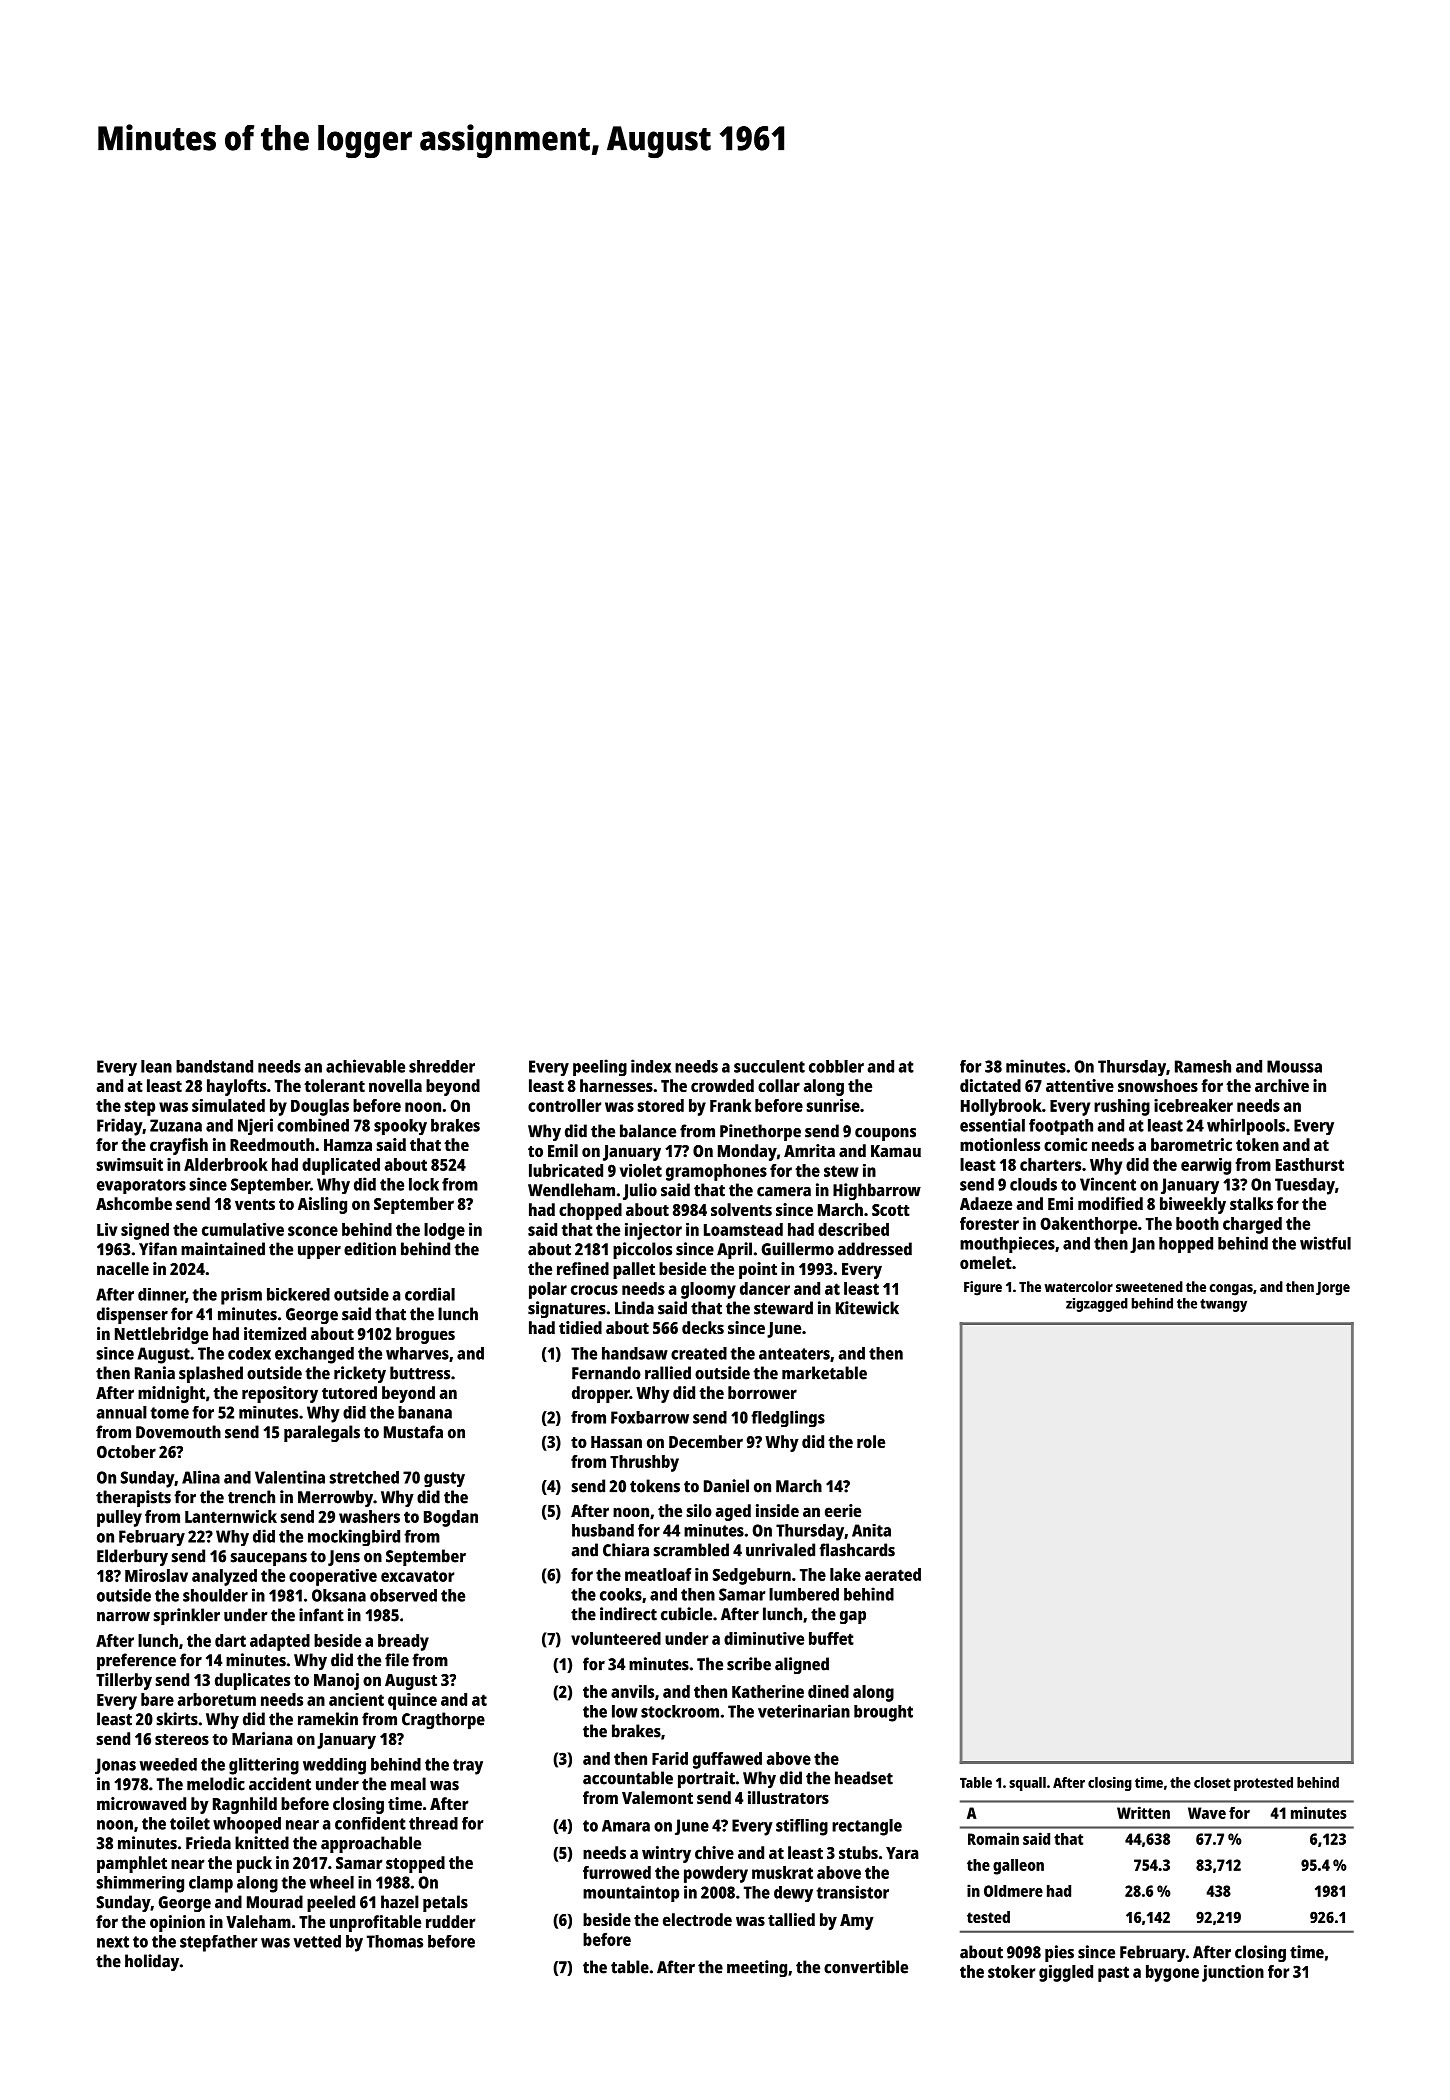 The height and width of the page is (2100, 1450). I want to click on squall, so click(1027, 1784).
